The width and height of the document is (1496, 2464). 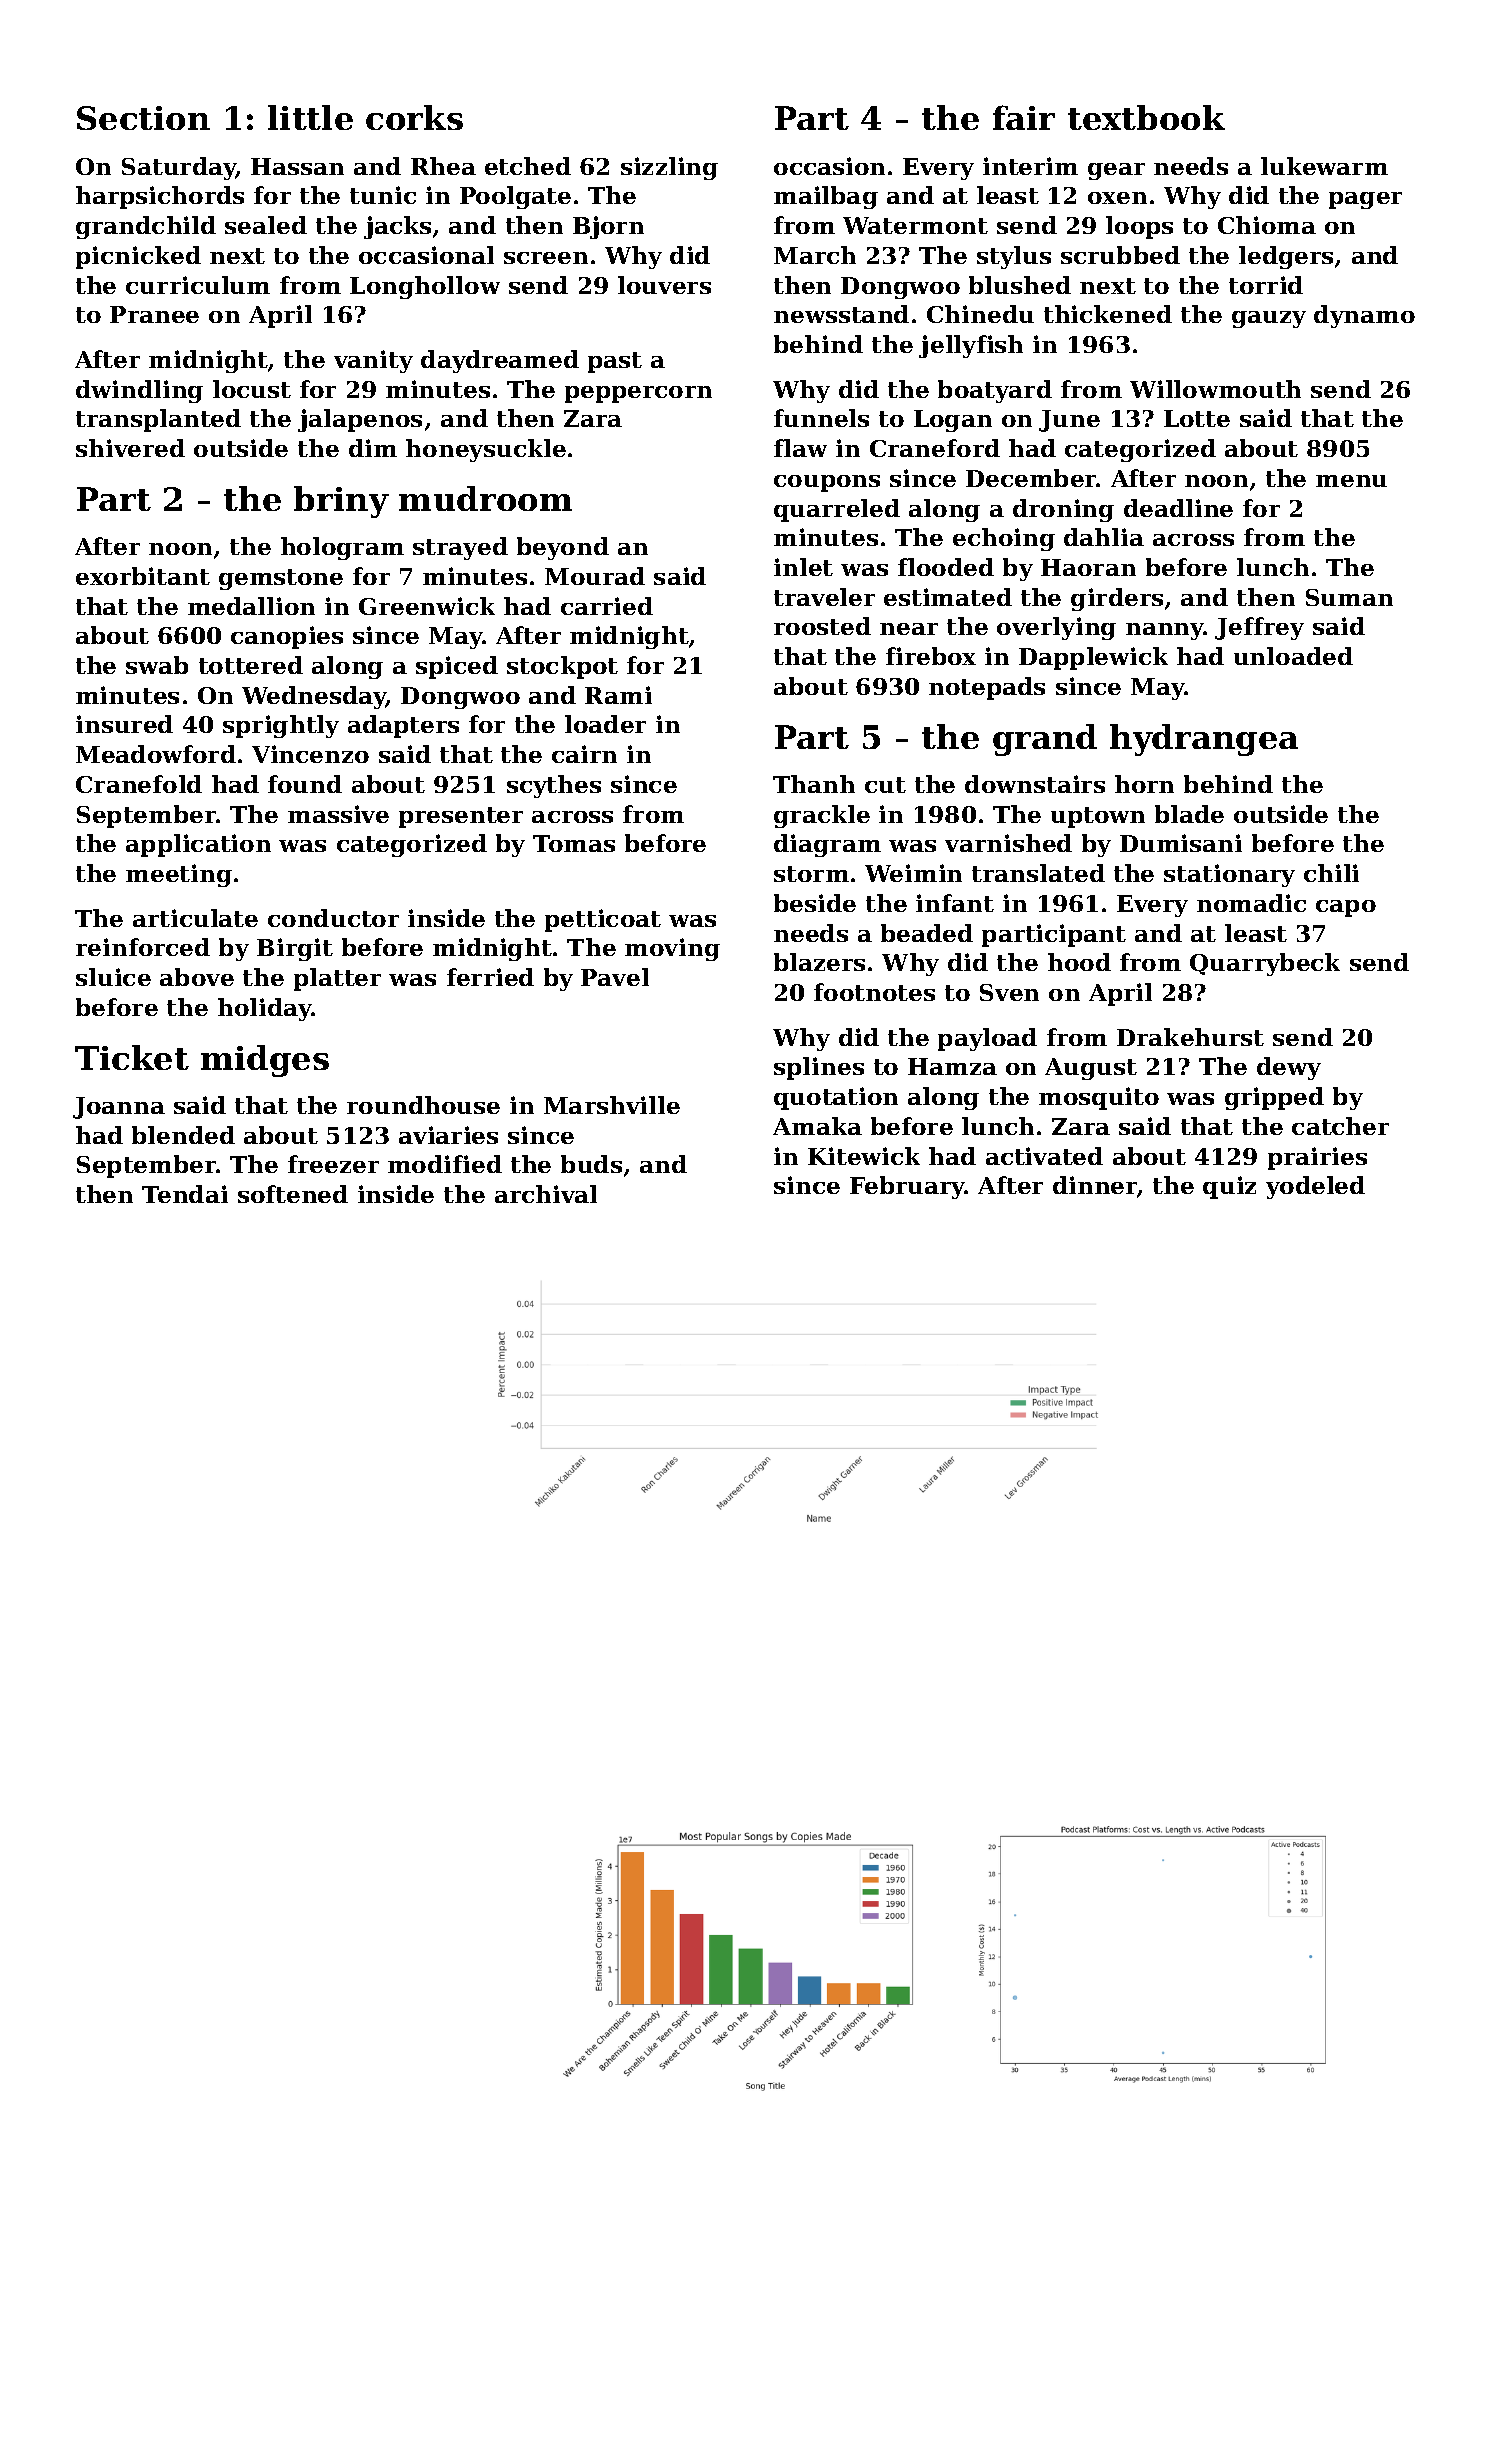 I want to click on sluice, so click(x=113, y=977).
